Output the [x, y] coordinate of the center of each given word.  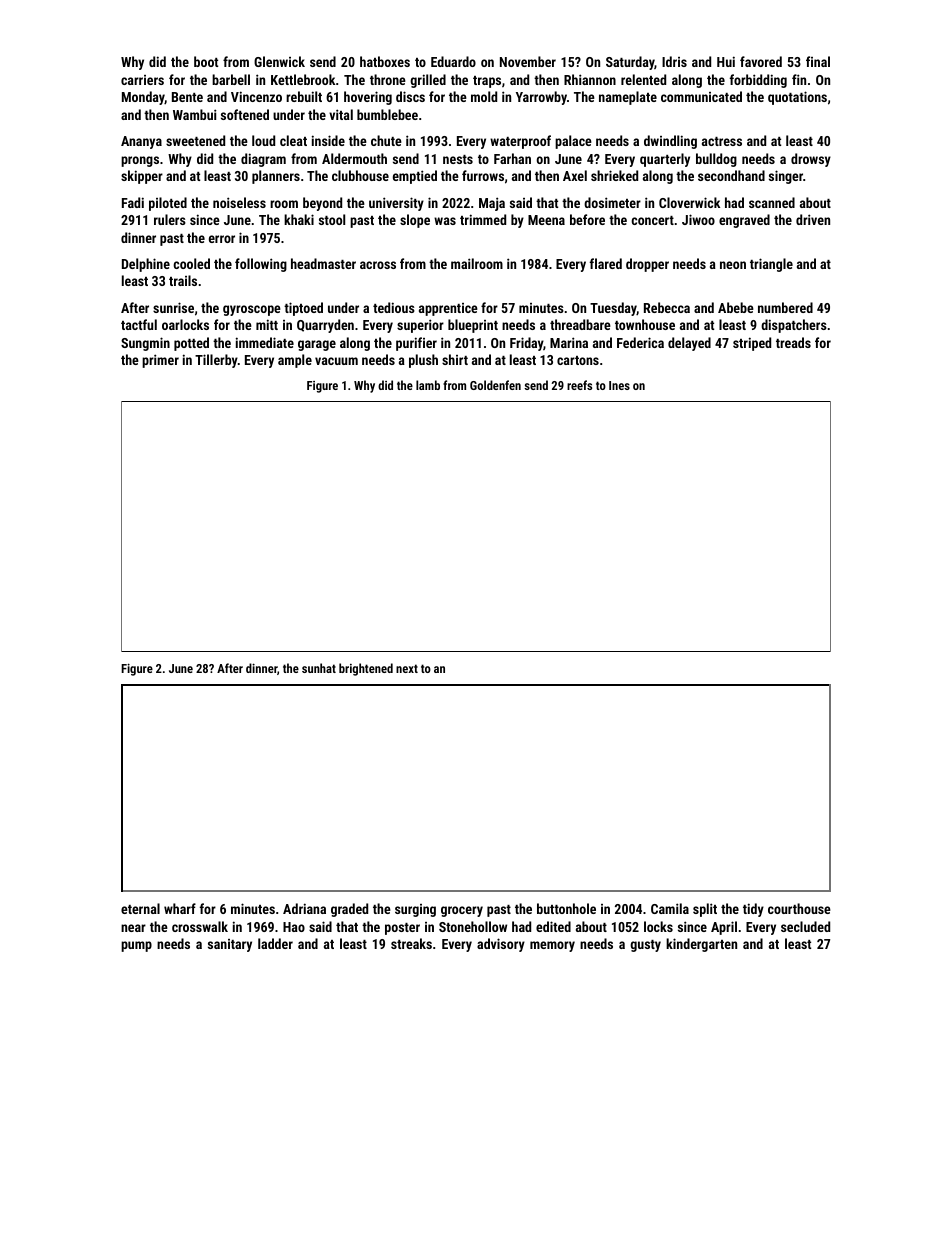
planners [276, 177]
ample [295, 361]
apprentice [448, 309]
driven [813, 219]
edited [553, 926]
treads [793, 342]
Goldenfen [495, 385]
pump [136, 946]
